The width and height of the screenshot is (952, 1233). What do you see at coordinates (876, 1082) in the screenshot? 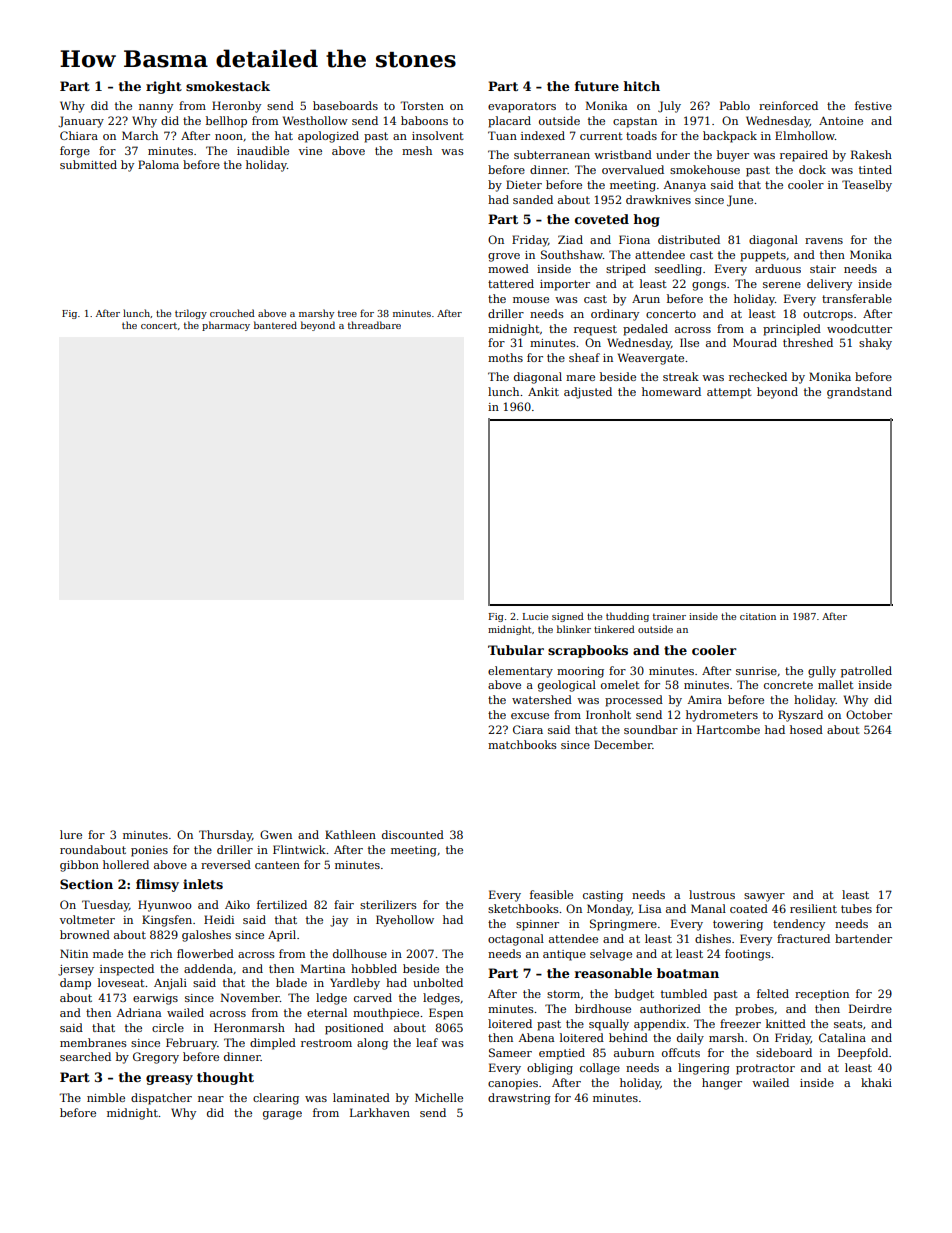
I see `khaki` at bounding box center [876, 1082].
